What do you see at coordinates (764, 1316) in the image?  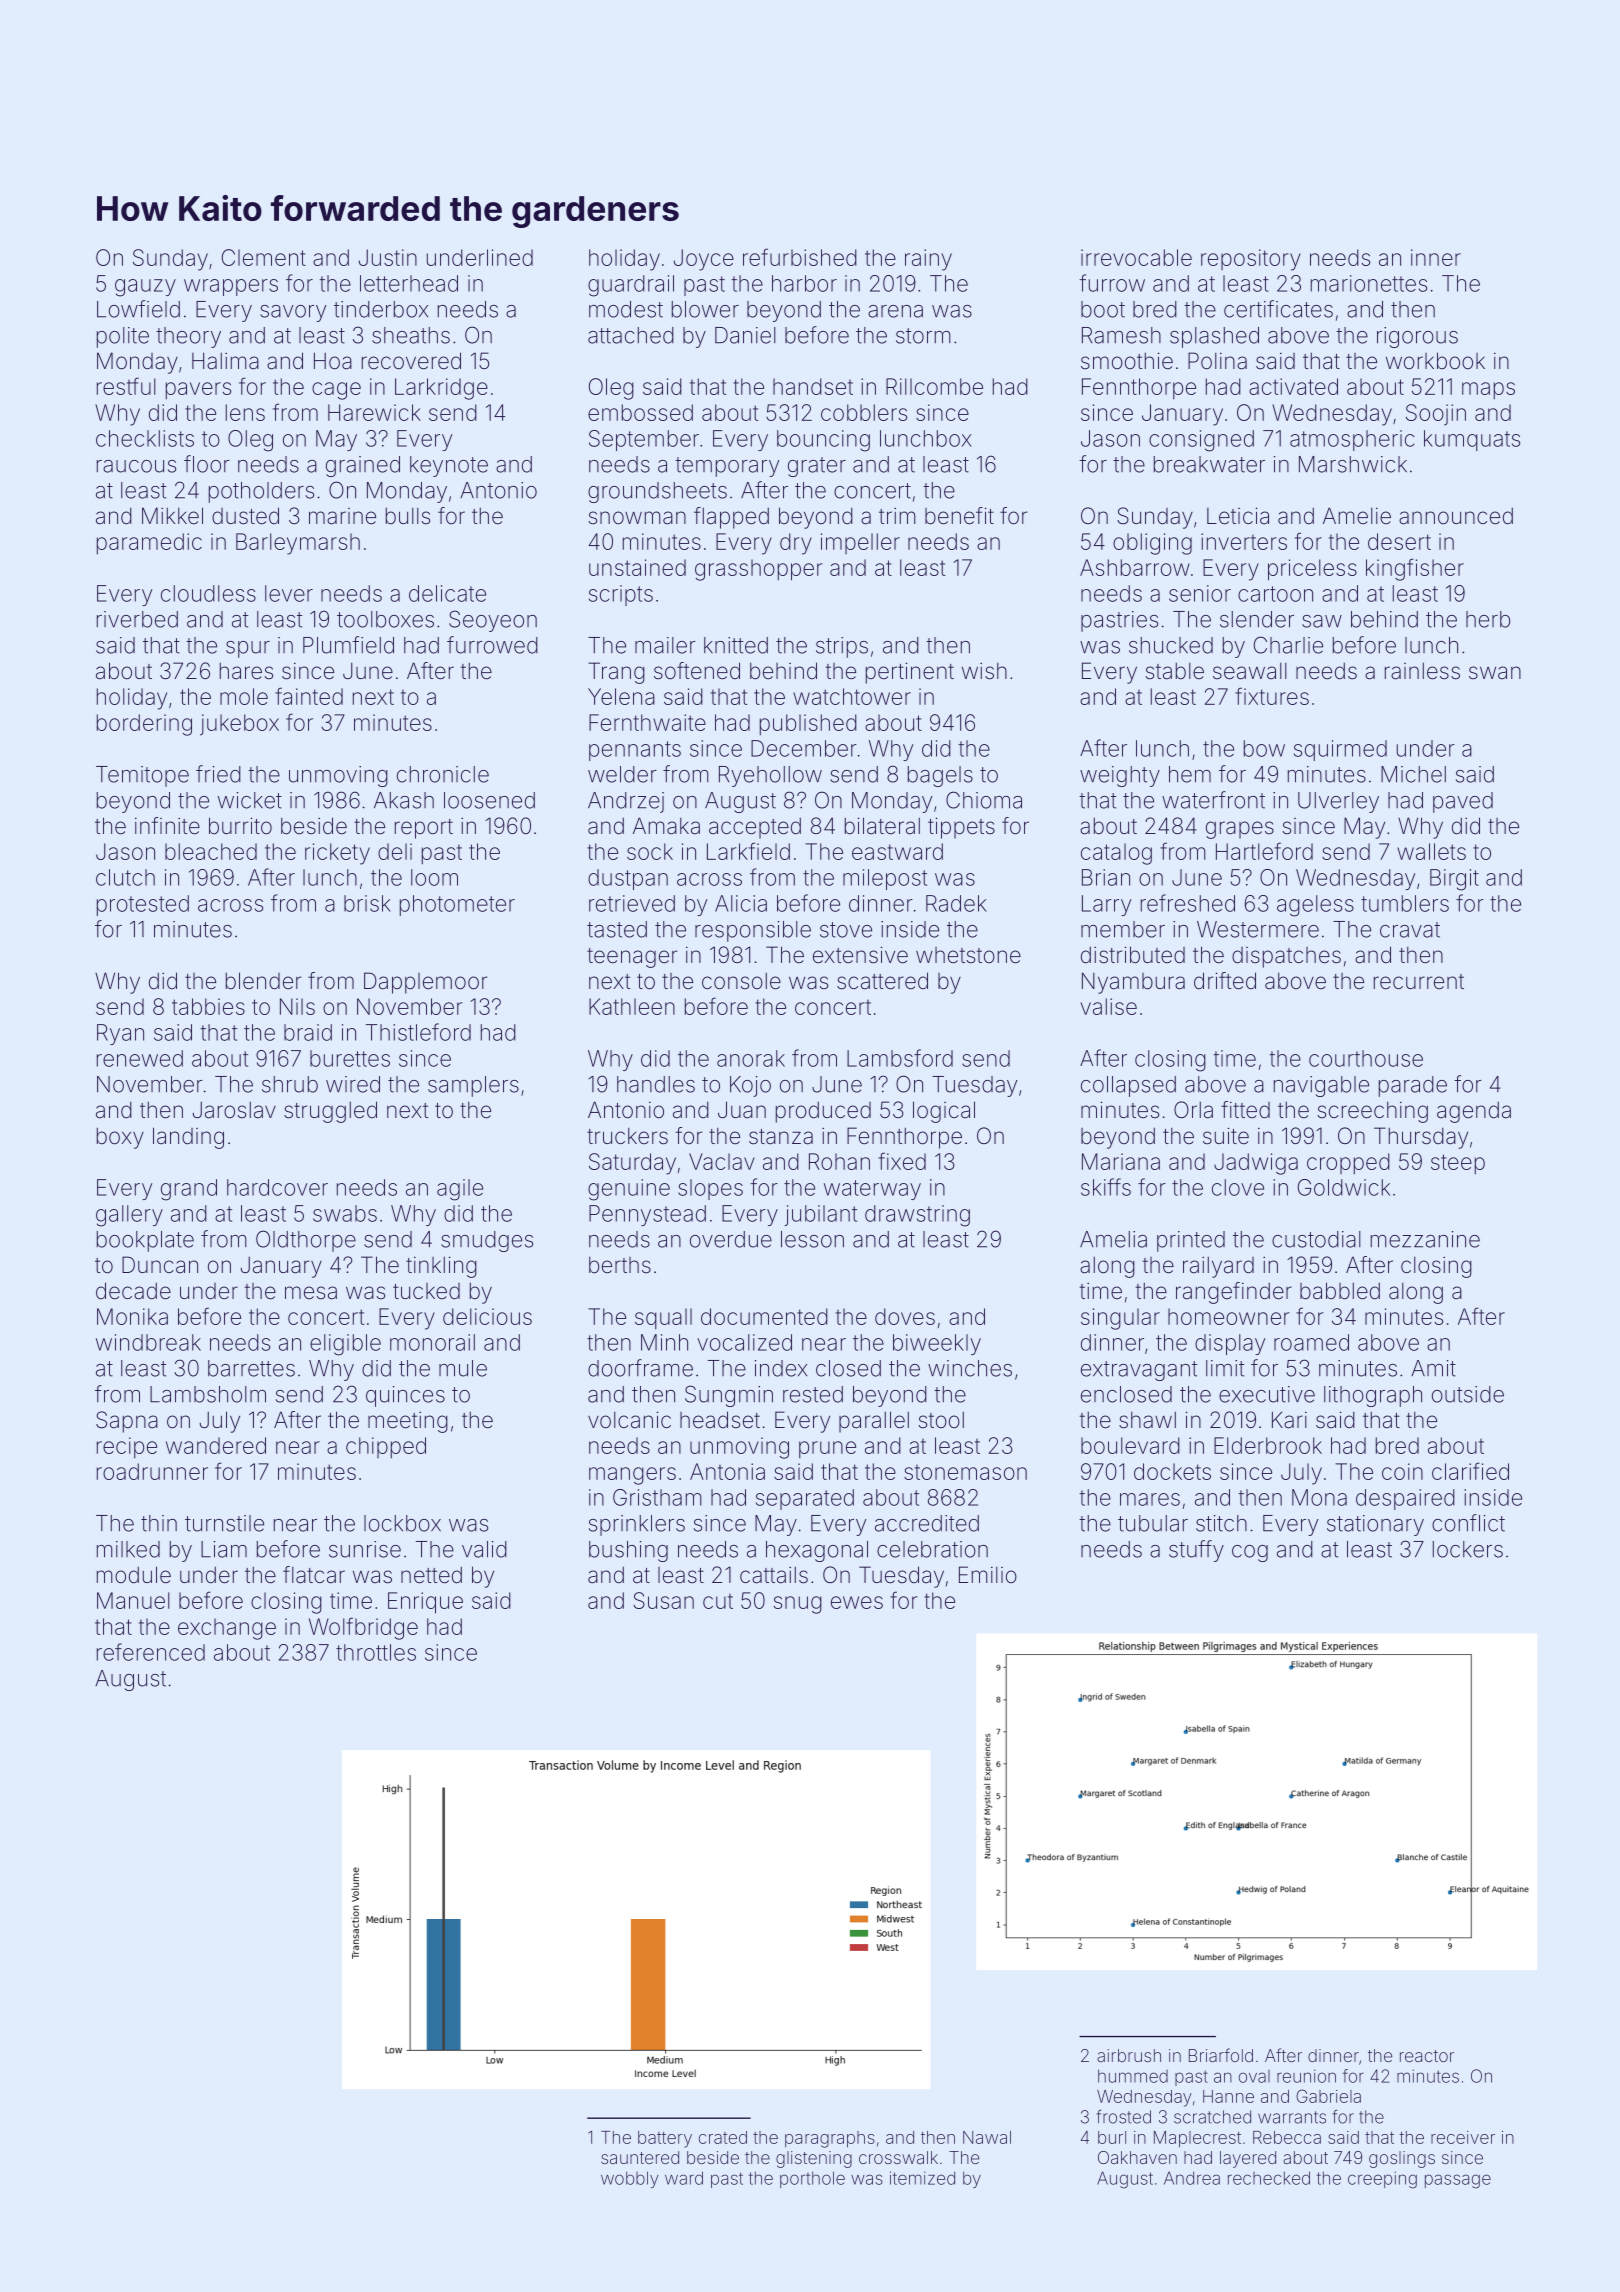 I see `documented` at bounding box center [764, 1316].
